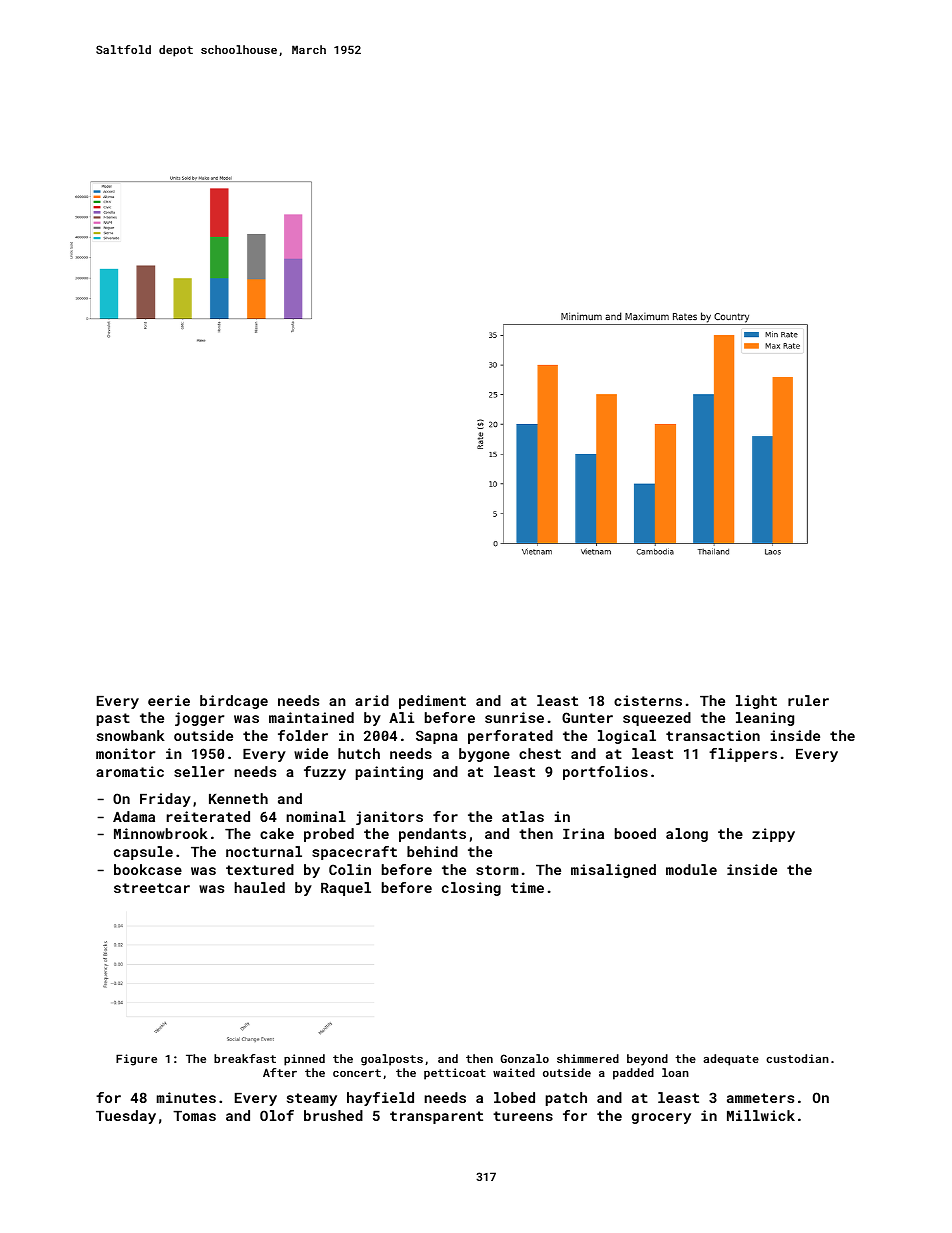  Describe the element at coordinates (773, 835) in the page. I see `zippy` at that location.
